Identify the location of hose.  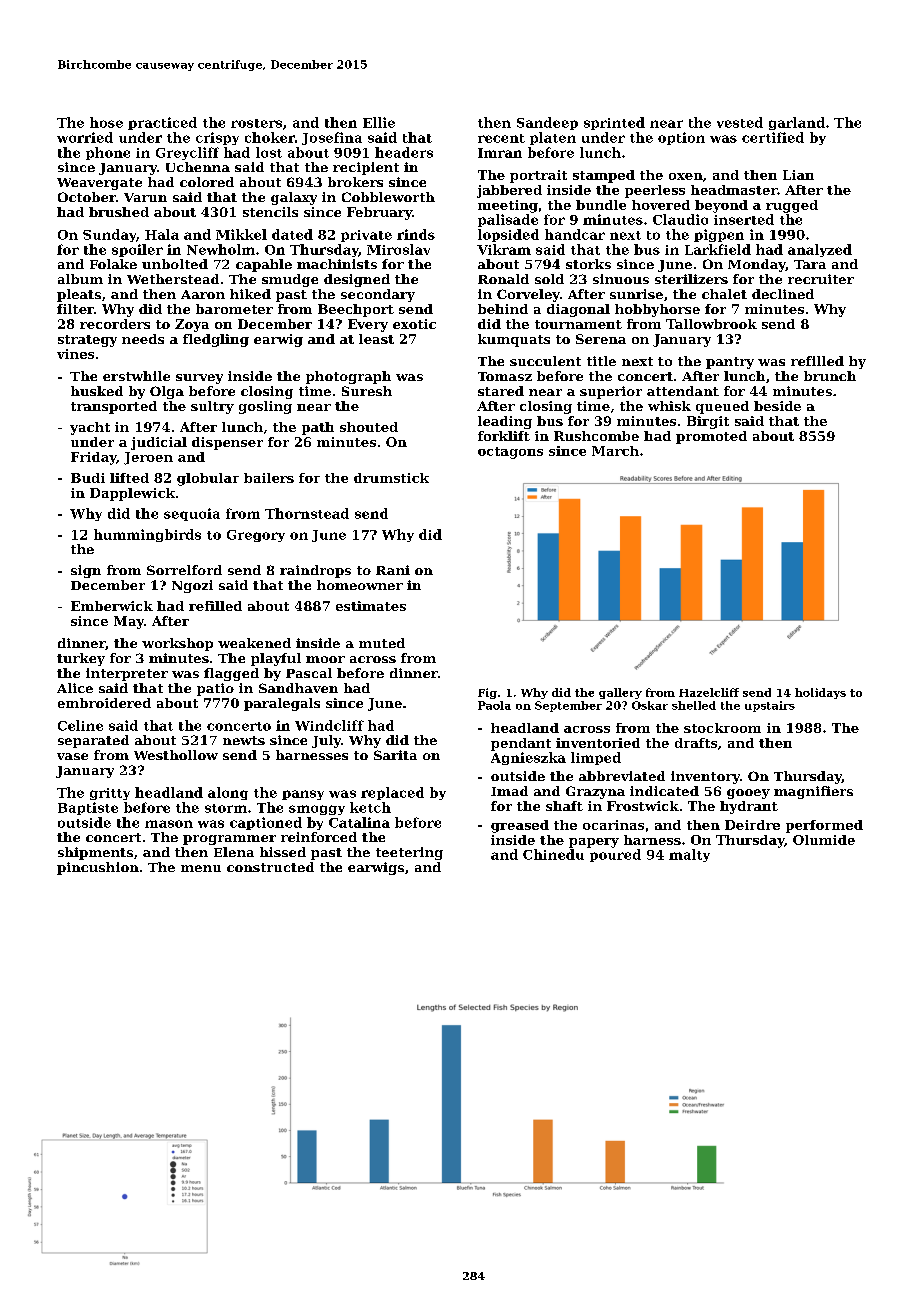
(106, 122).
